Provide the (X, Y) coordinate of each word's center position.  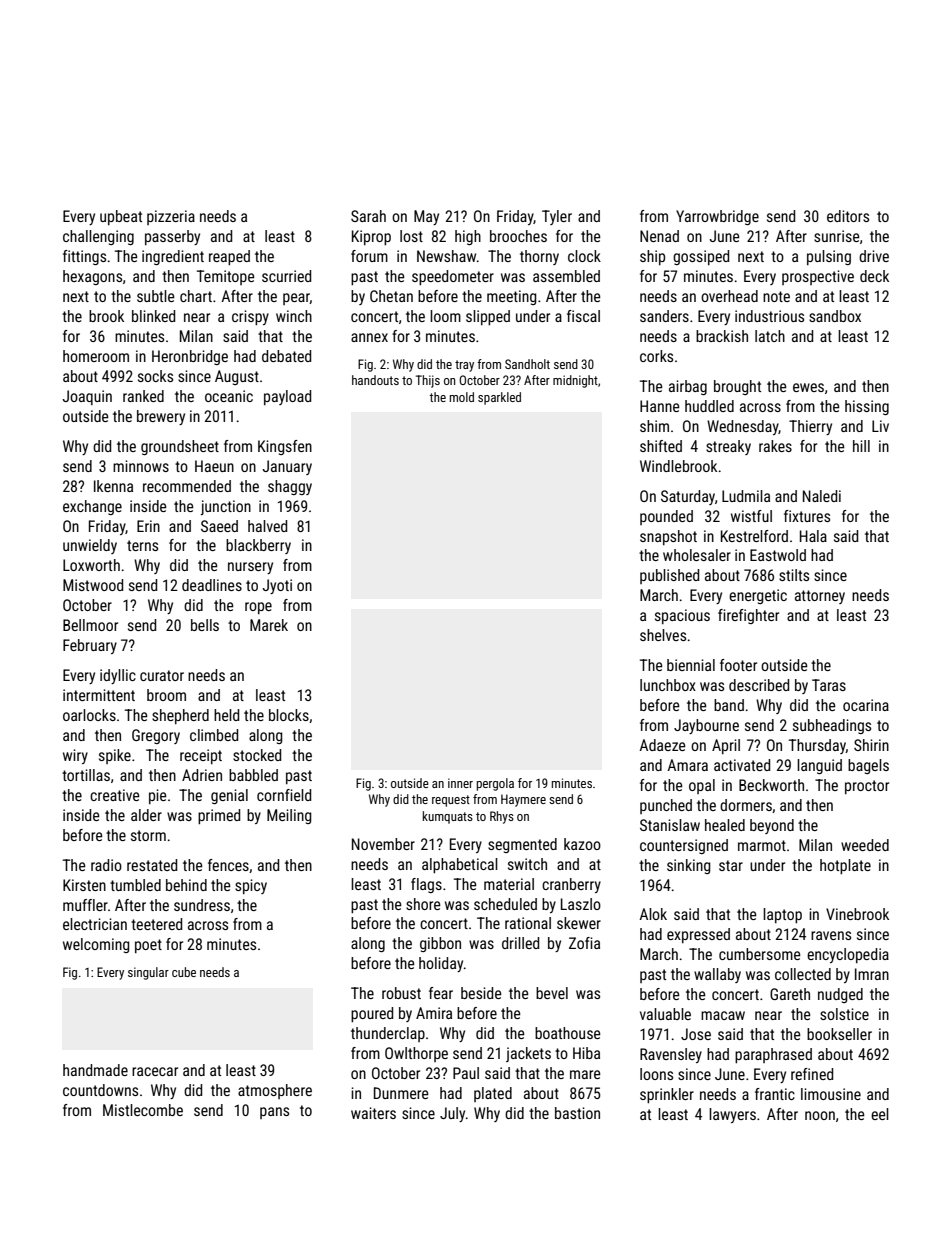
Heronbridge (190, 357)
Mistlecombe (143, 1110)
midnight (575, 381)
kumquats (448, 817)
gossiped (701, 257)
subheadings (832, 726)
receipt (201, 756)
